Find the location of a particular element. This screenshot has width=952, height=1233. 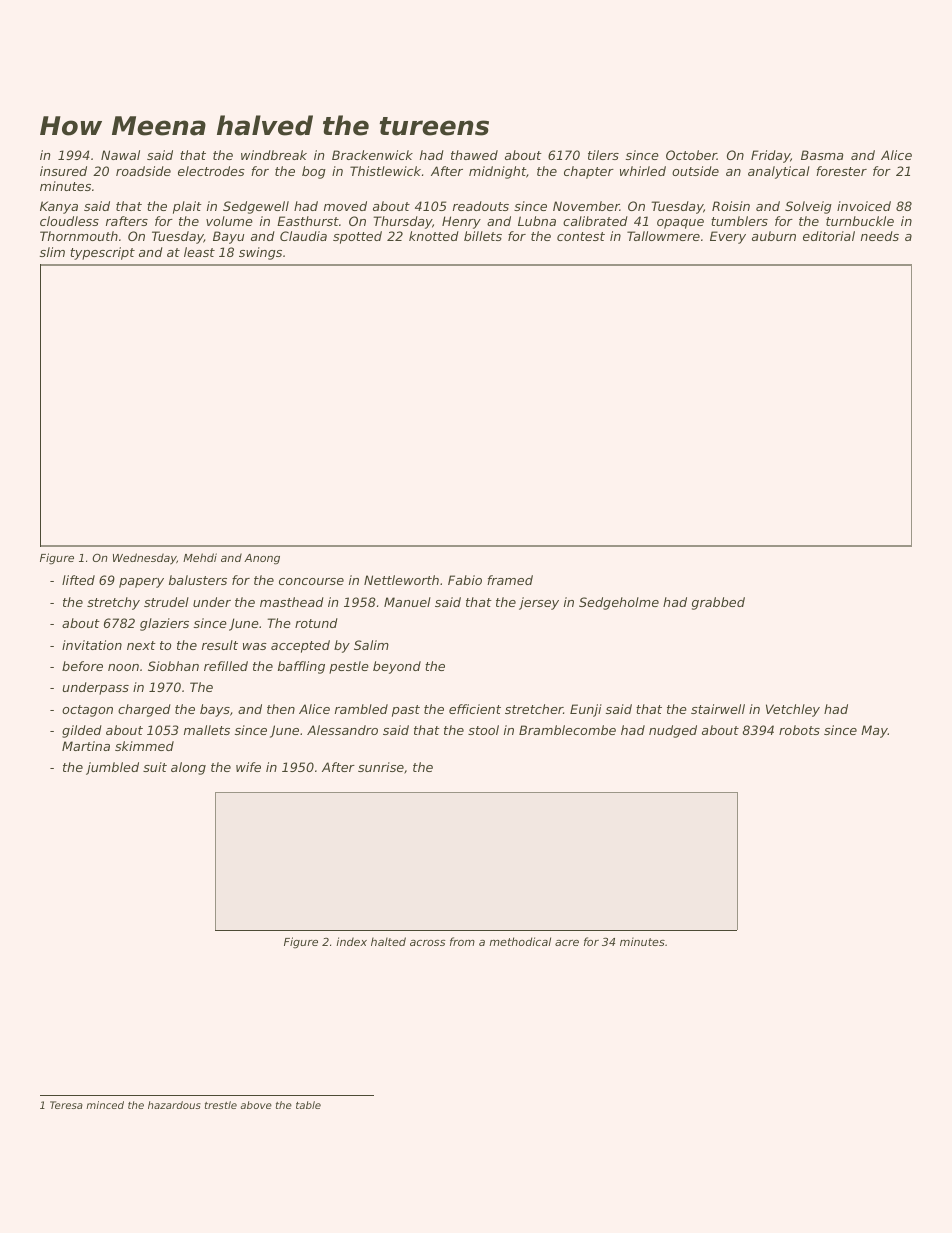

windbreak is located at coordinates (274, 155).
